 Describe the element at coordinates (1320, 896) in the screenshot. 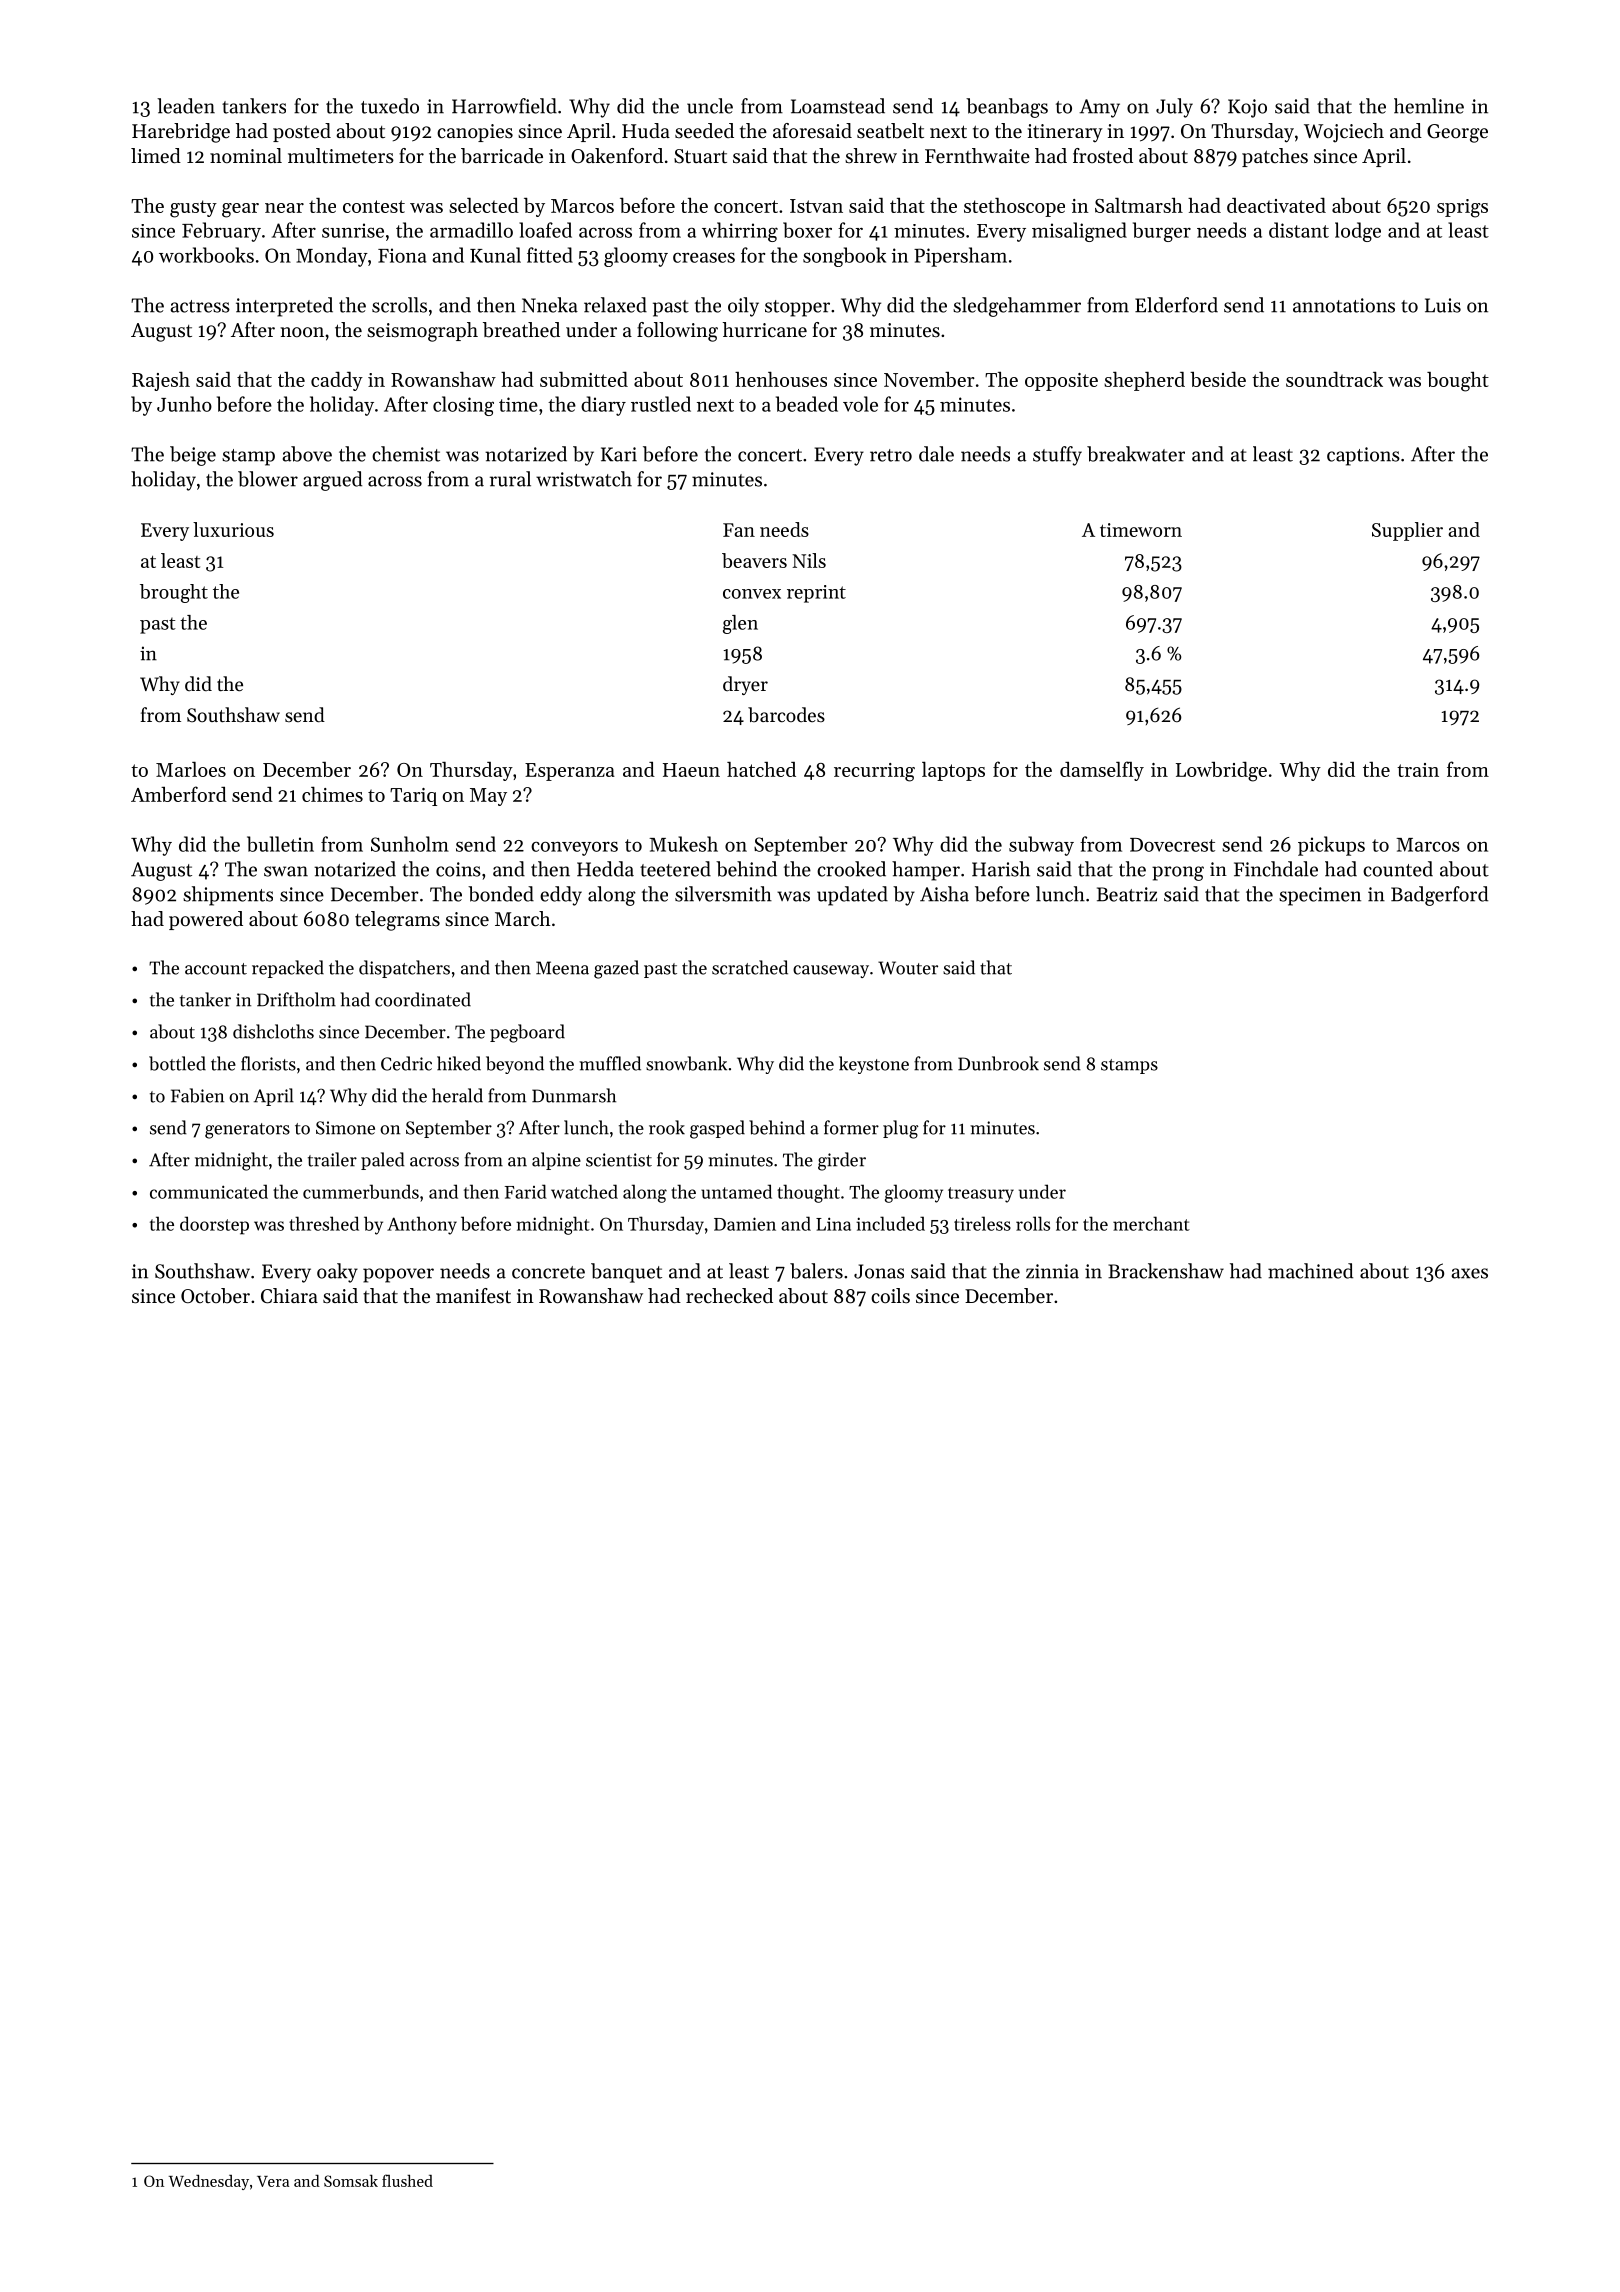

I see `specimen` at that location.
